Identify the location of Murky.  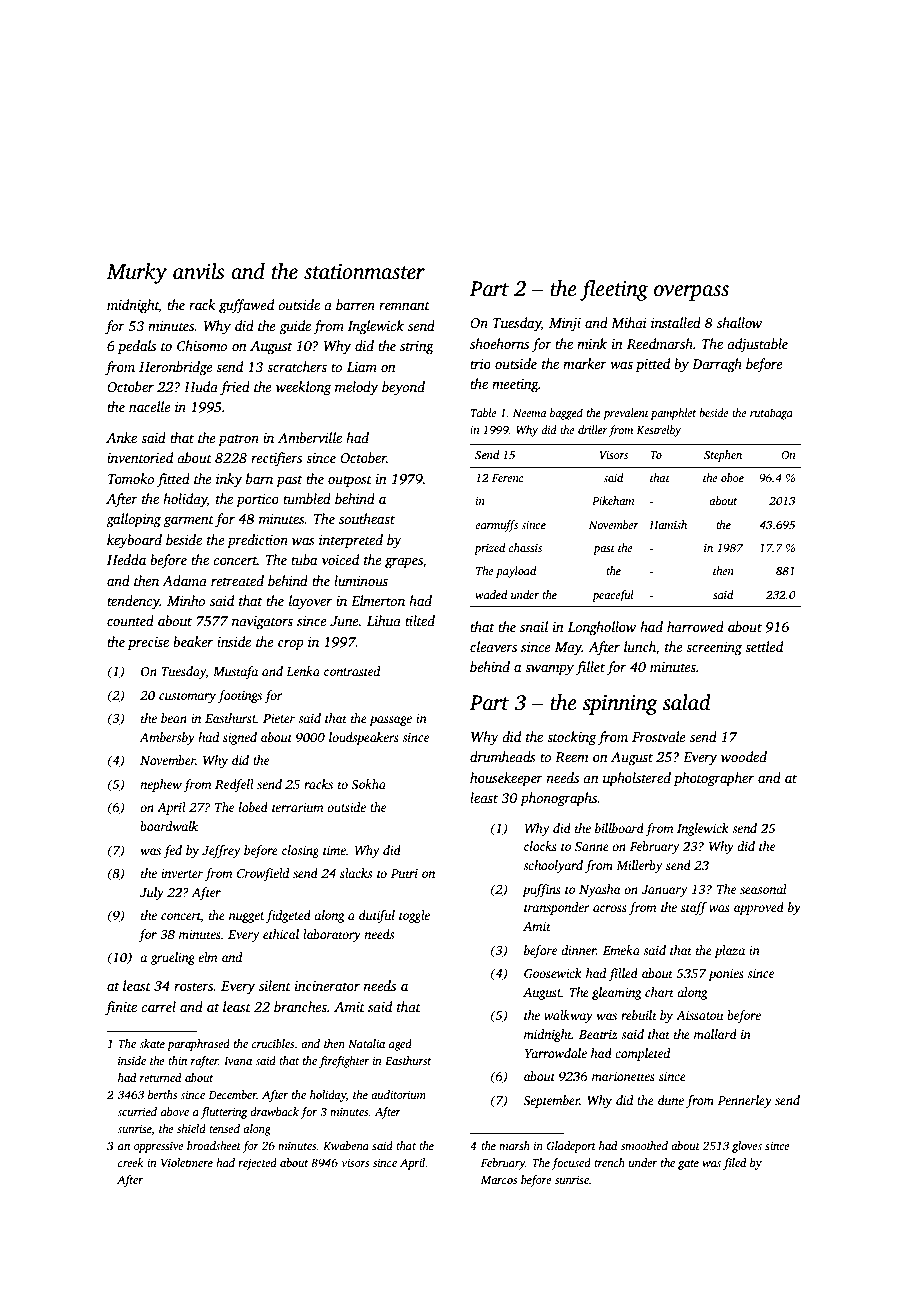
(136, 273).
